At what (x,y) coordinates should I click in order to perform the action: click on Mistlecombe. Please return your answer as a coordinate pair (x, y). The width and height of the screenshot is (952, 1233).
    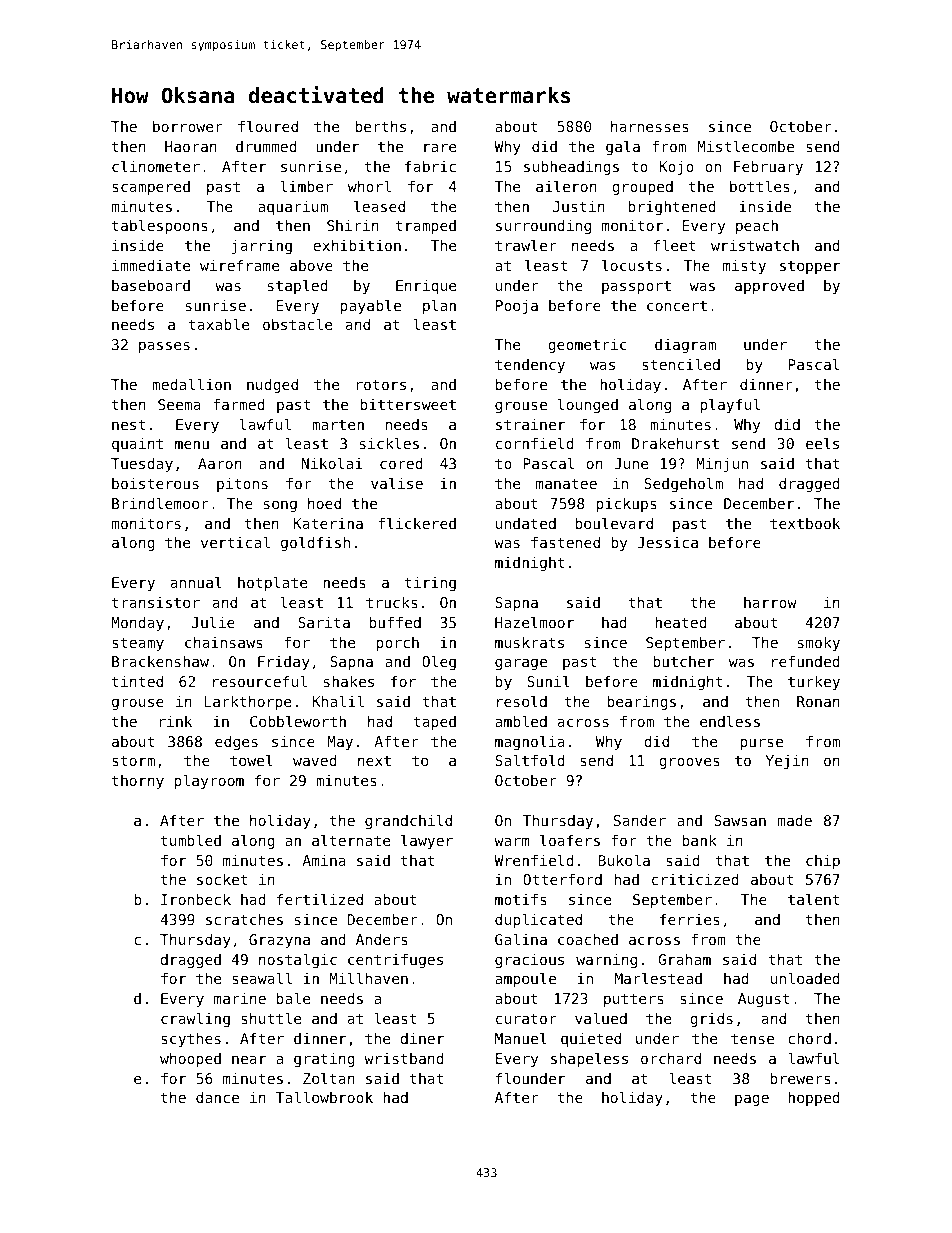
    Looking at the image, I should click on (745, 146).
